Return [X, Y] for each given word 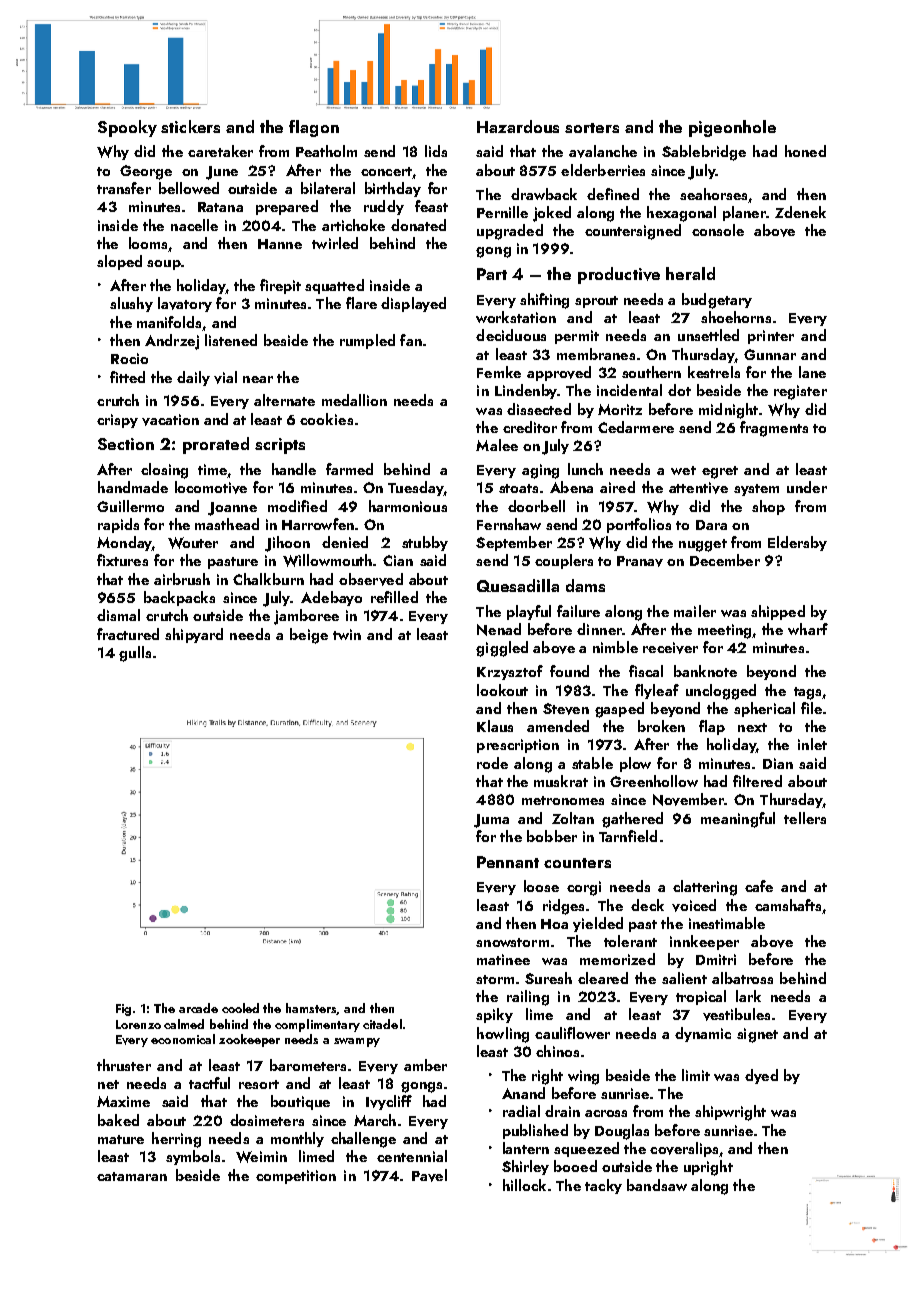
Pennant [508, 862]
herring [176, 1140]
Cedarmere [636, 427]
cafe [759, 886]
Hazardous [518, 126]
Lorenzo [138, 1024]
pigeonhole [732, 128]
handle [294, 469]
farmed [349, 469]
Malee [497, 445]
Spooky [127, 128]
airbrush [182, 579]
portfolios [639, 525]
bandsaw [657, 1185]
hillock [524, 1185]
